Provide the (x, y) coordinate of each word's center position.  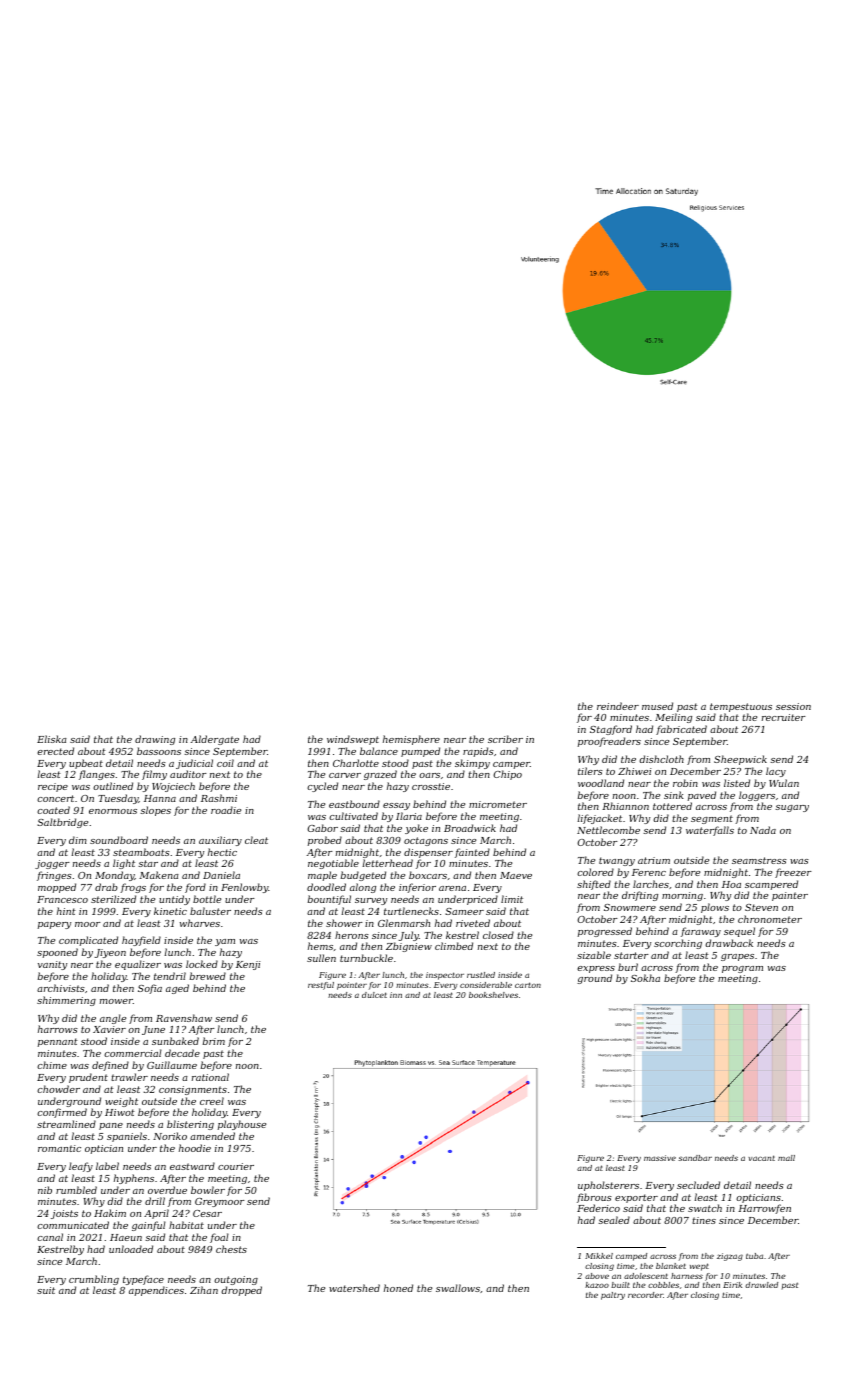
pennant (58, 1042)
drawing (155, 740)
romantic (59, 1148)
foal (219, 1238)
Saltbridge (62, 823)
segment (712, 819)
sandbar (695, 1158)
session (793, 706)
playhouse (242, 1125)
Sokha (645, 978)
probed (325, 841)
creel (212, 1101)
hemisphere (411, 740)
